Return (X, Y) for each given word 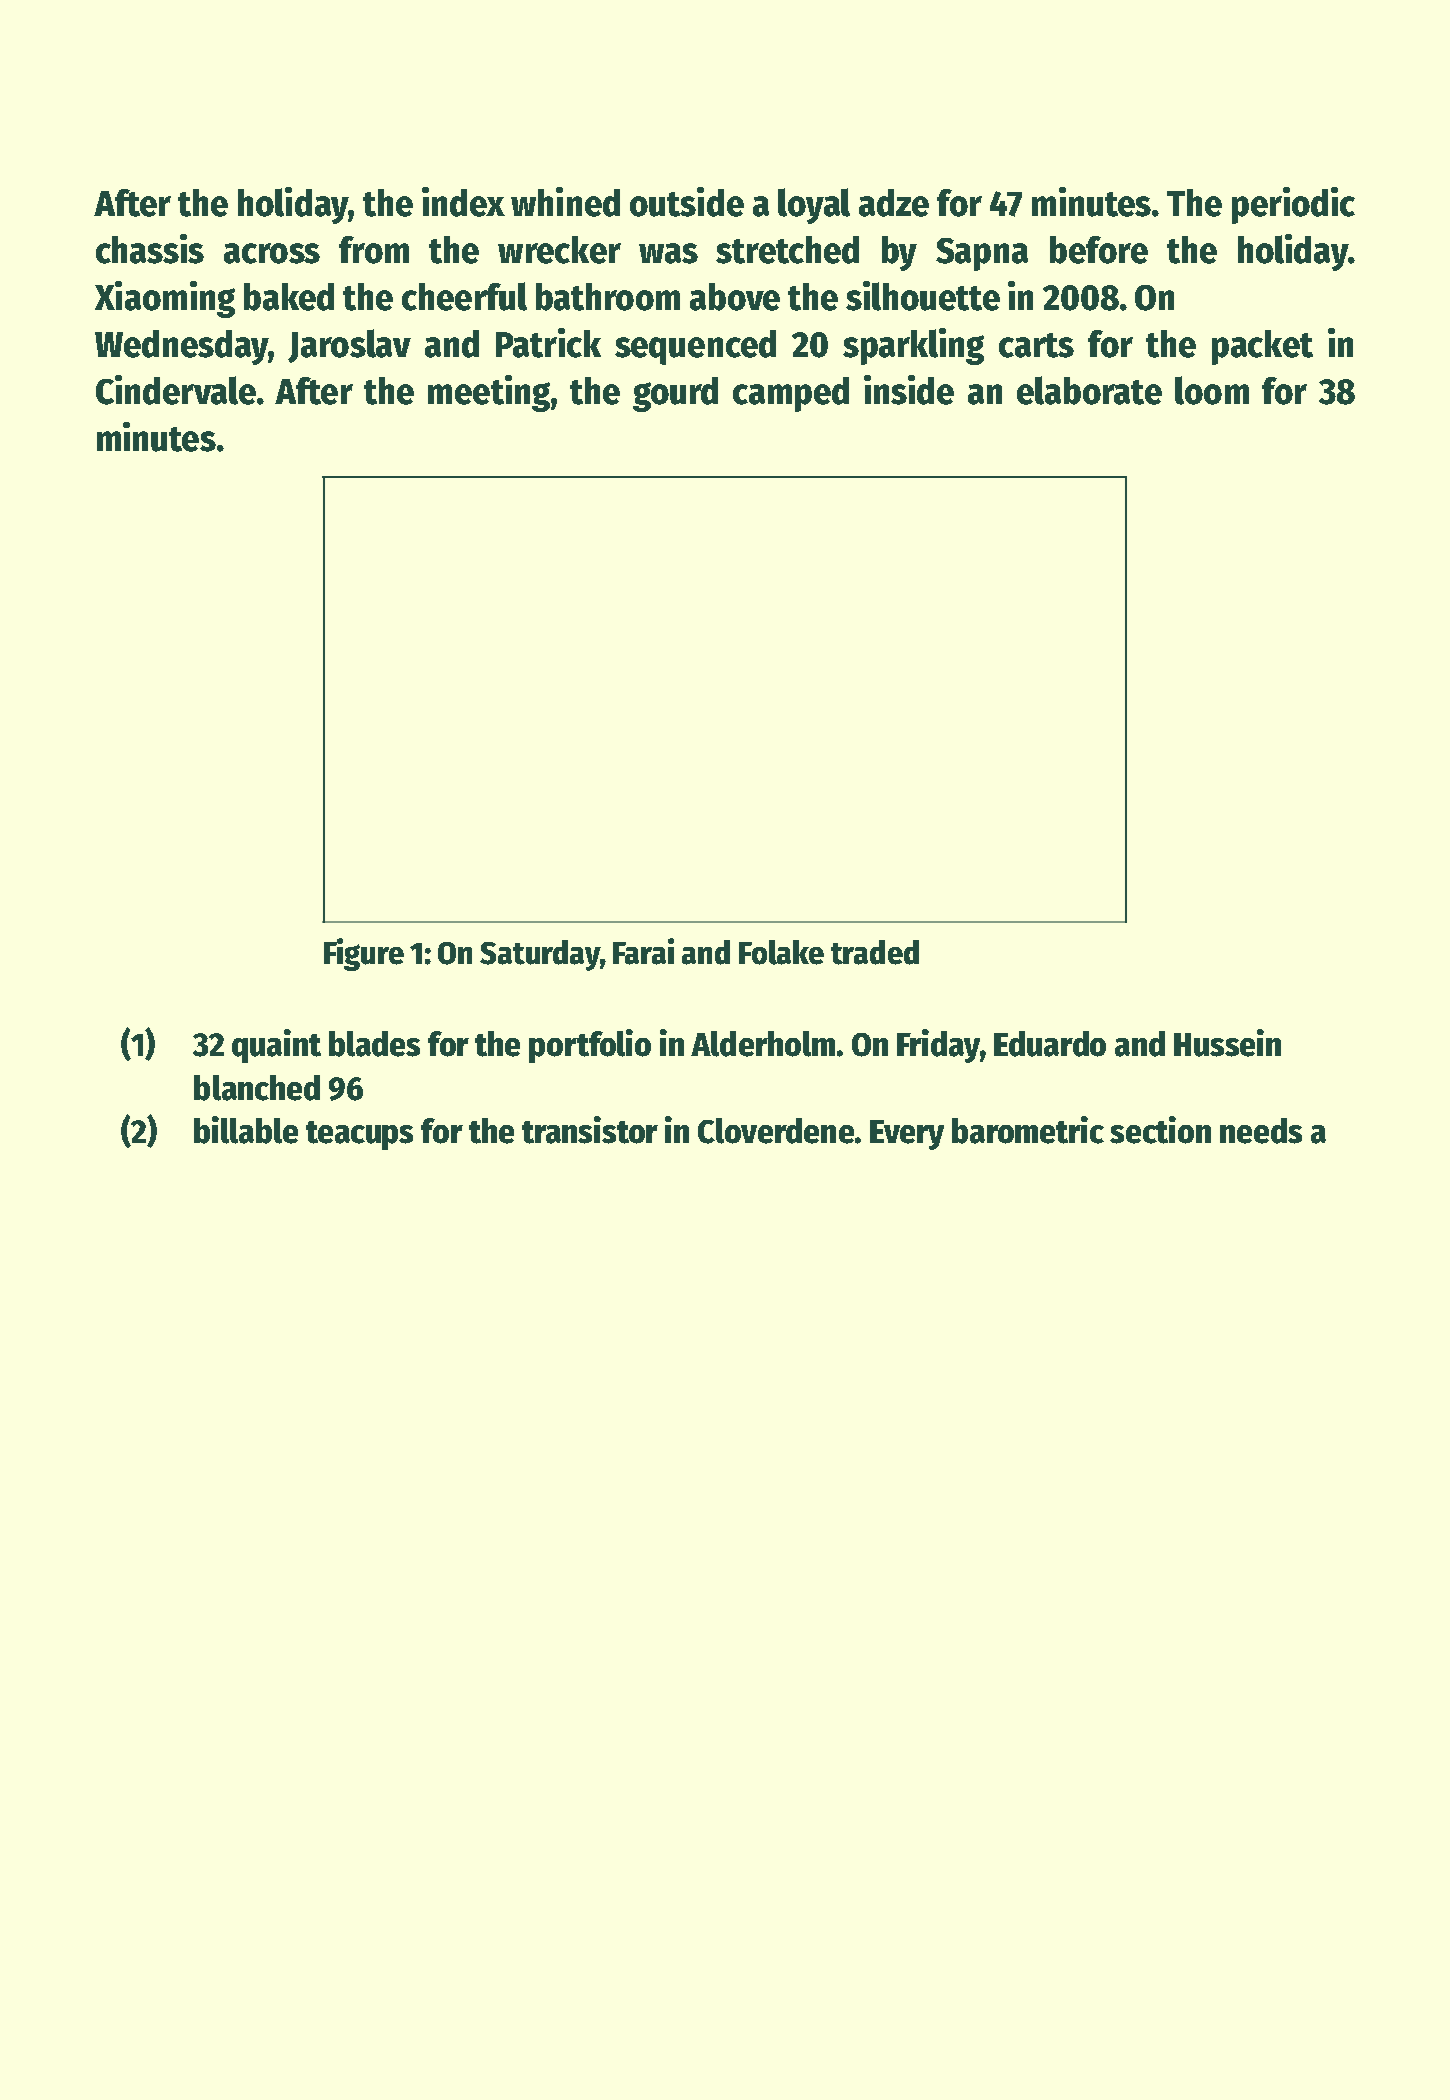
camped (791, 394)
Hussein (1227, 1043)
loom (1212, 390)
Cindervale (176, 390)
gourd (675, 394)
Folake (781, 952)
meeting (489, 393)
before (1099, 250)
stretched (787, 250)
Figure (364, 954)
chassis (150, 249)
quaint (276, 1046)
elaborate (1089, 390)
